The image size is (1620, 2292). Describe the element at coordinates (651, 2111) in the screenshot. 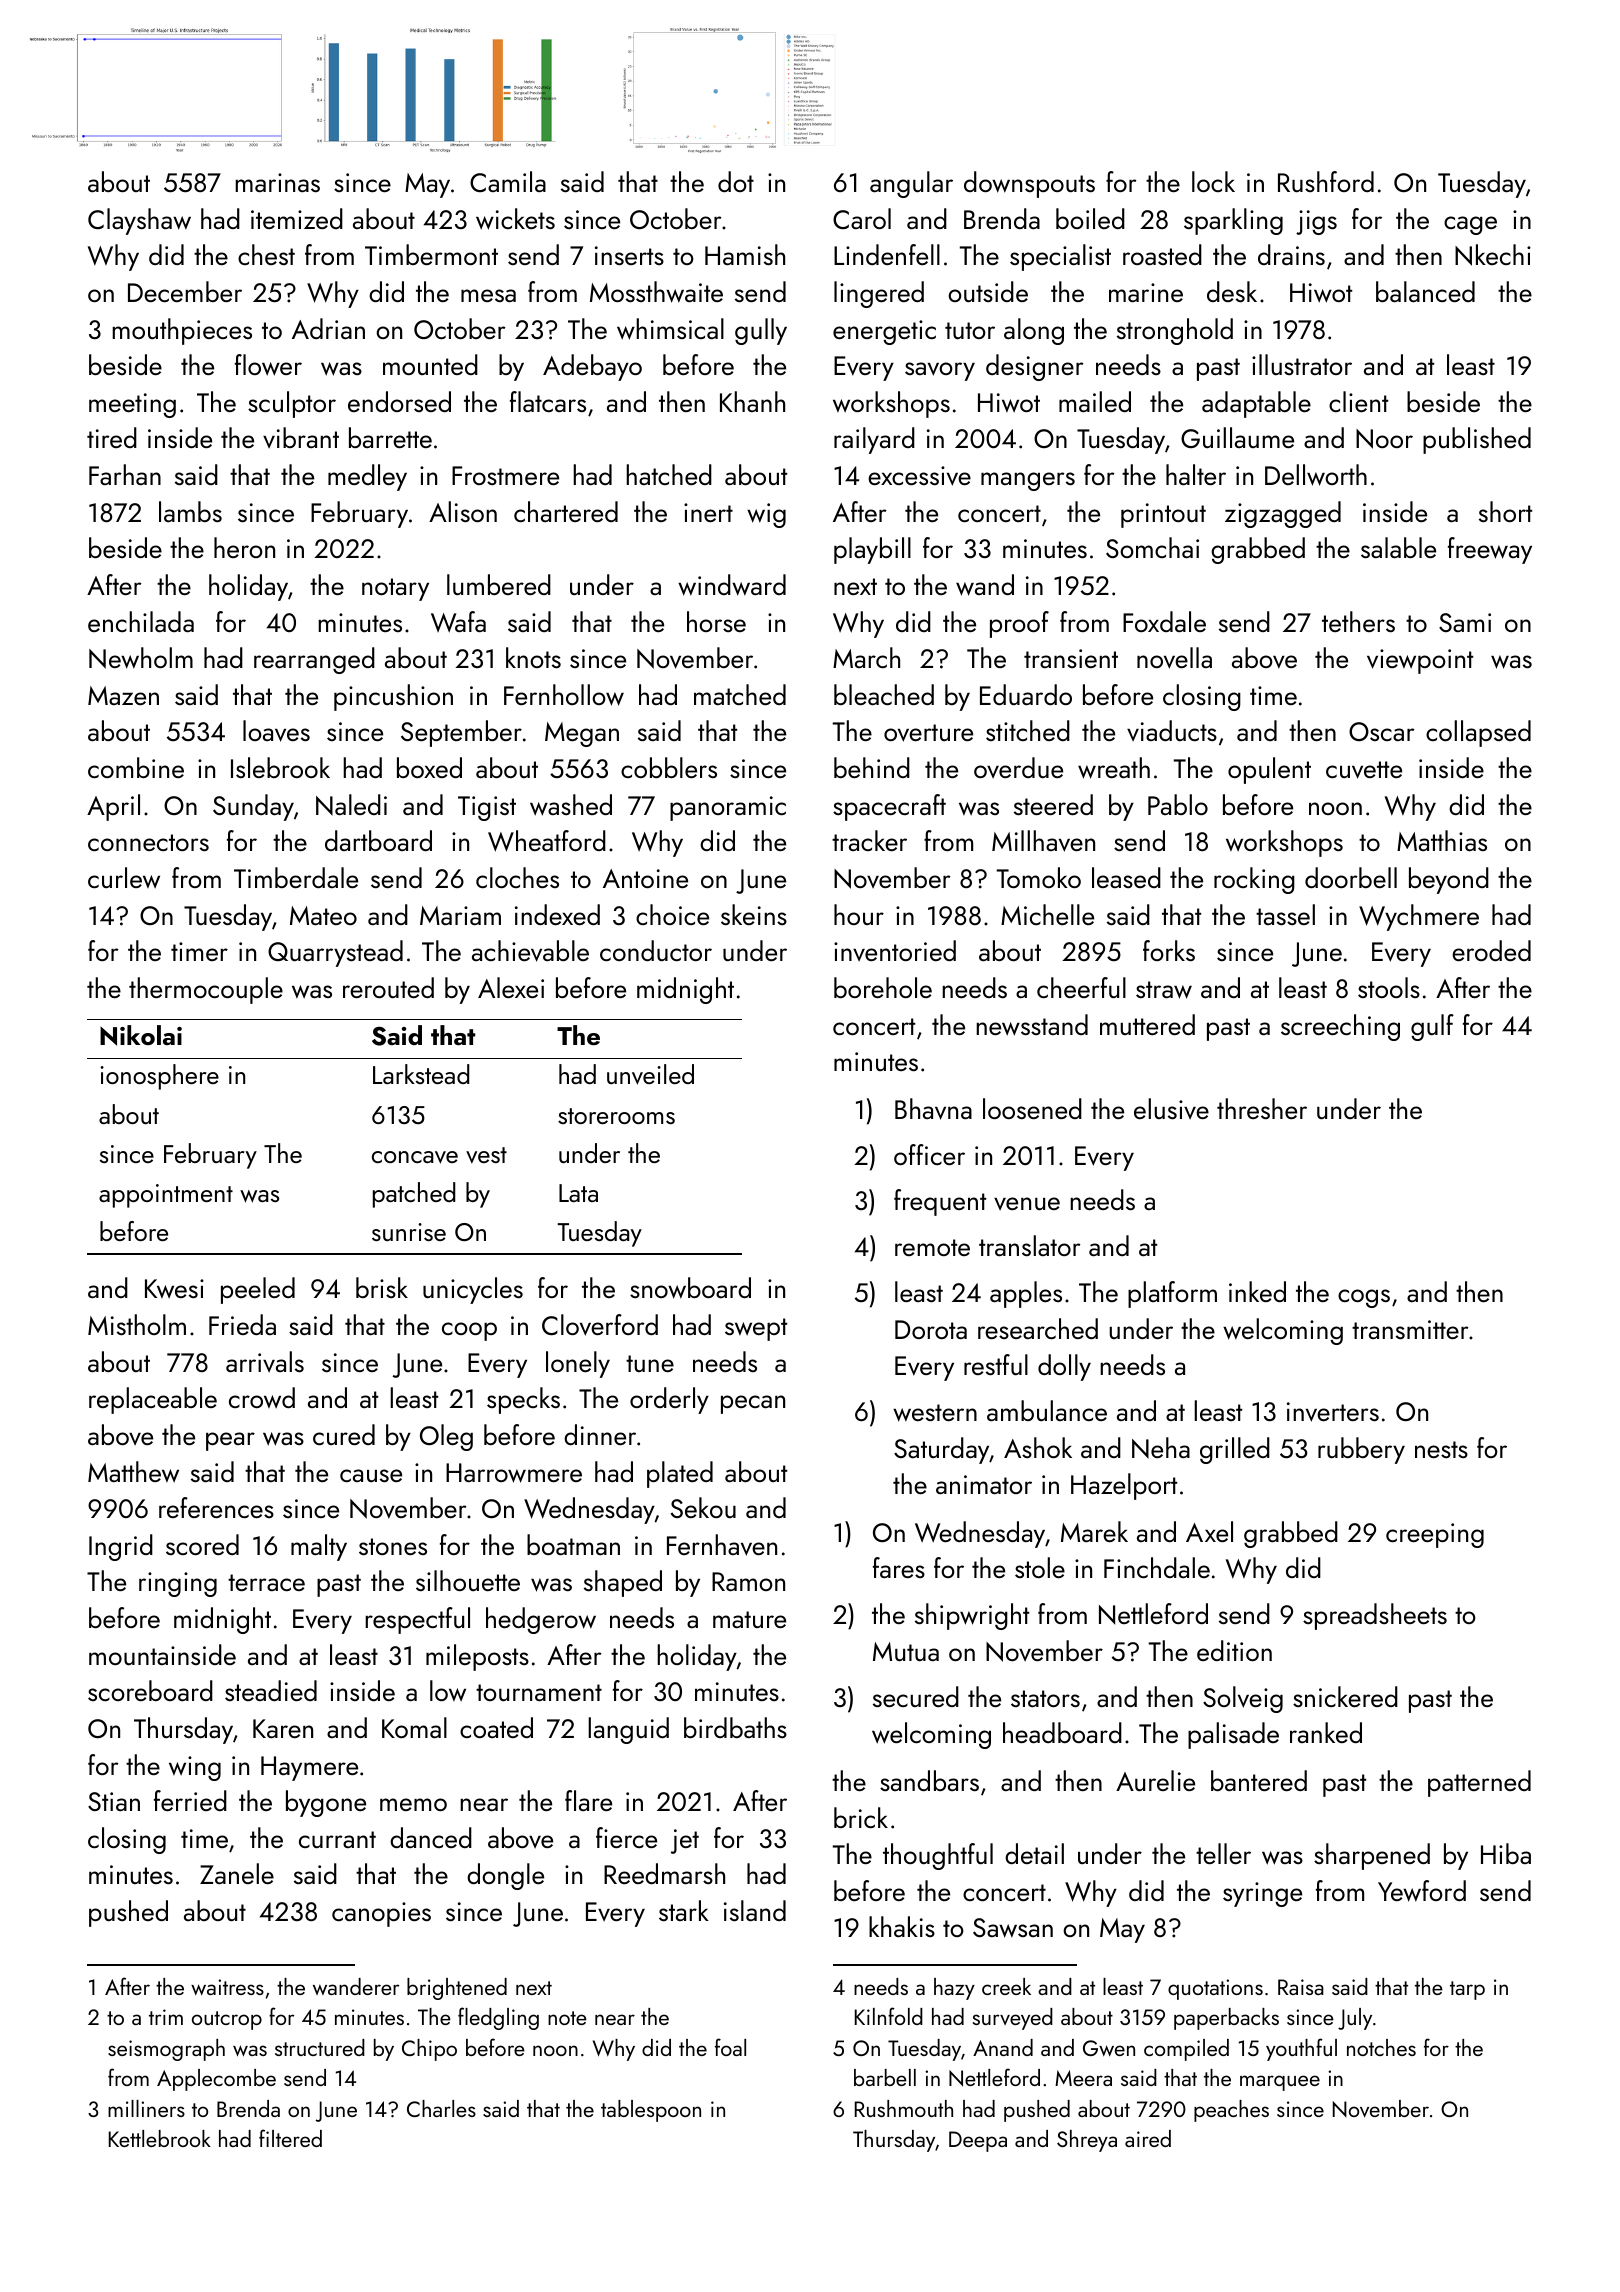

I see `tablespoon` at that location.
